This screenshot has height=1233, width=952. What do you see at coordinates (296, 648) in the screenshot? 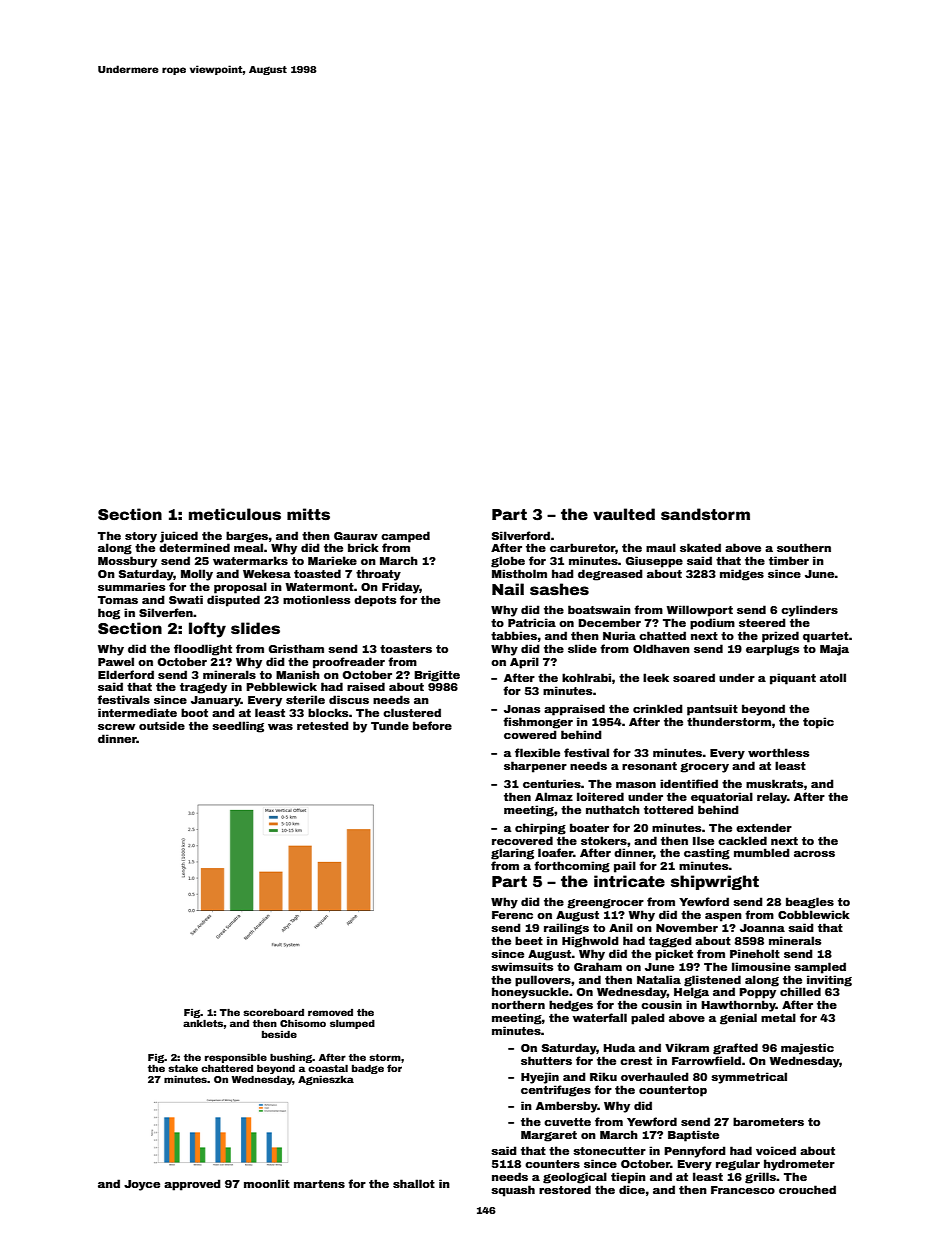
I see `Gristham` at bounding box center [296, 648].
